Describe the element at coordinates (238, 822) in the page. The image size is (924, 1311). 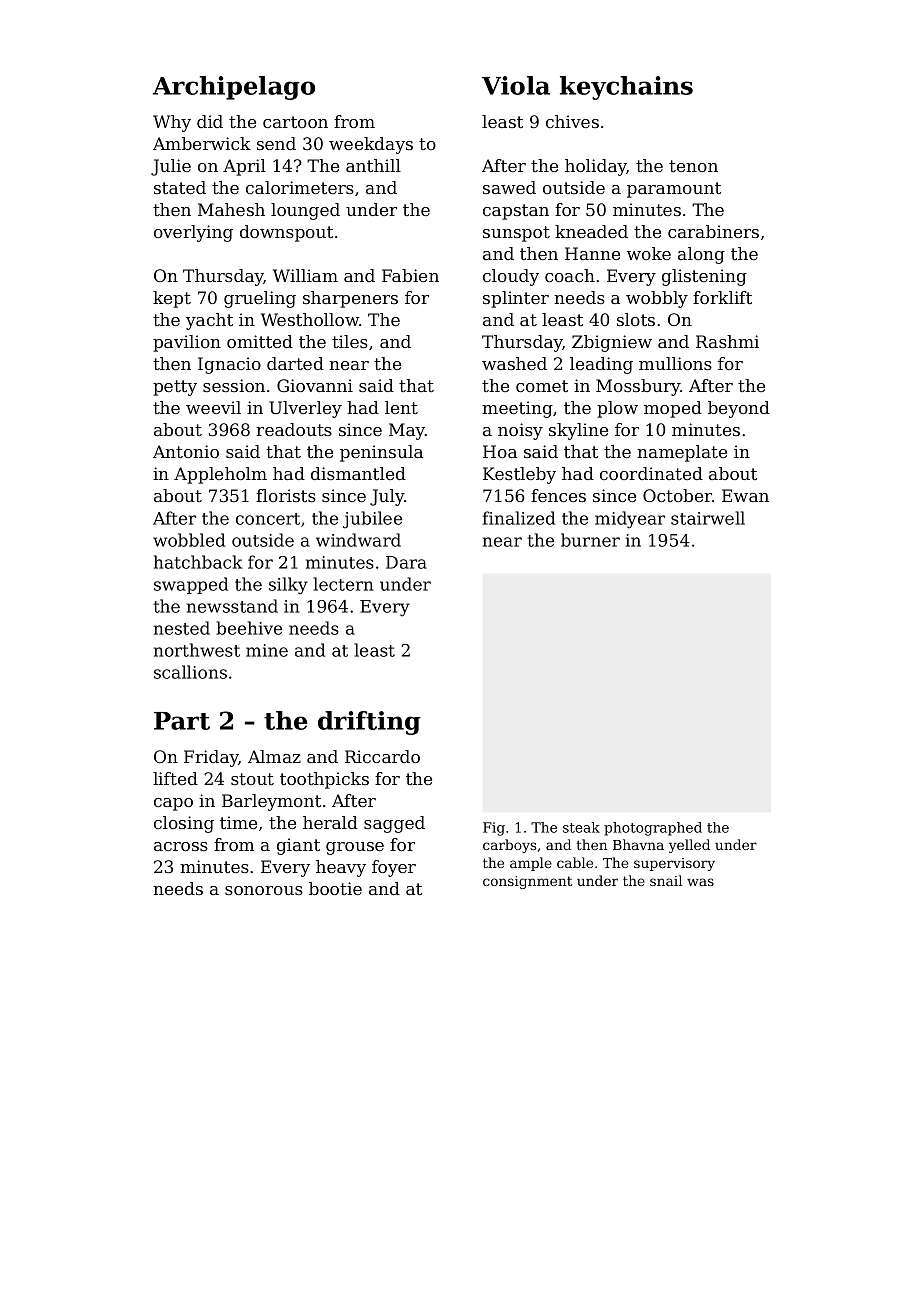
I see `time` at that location.
